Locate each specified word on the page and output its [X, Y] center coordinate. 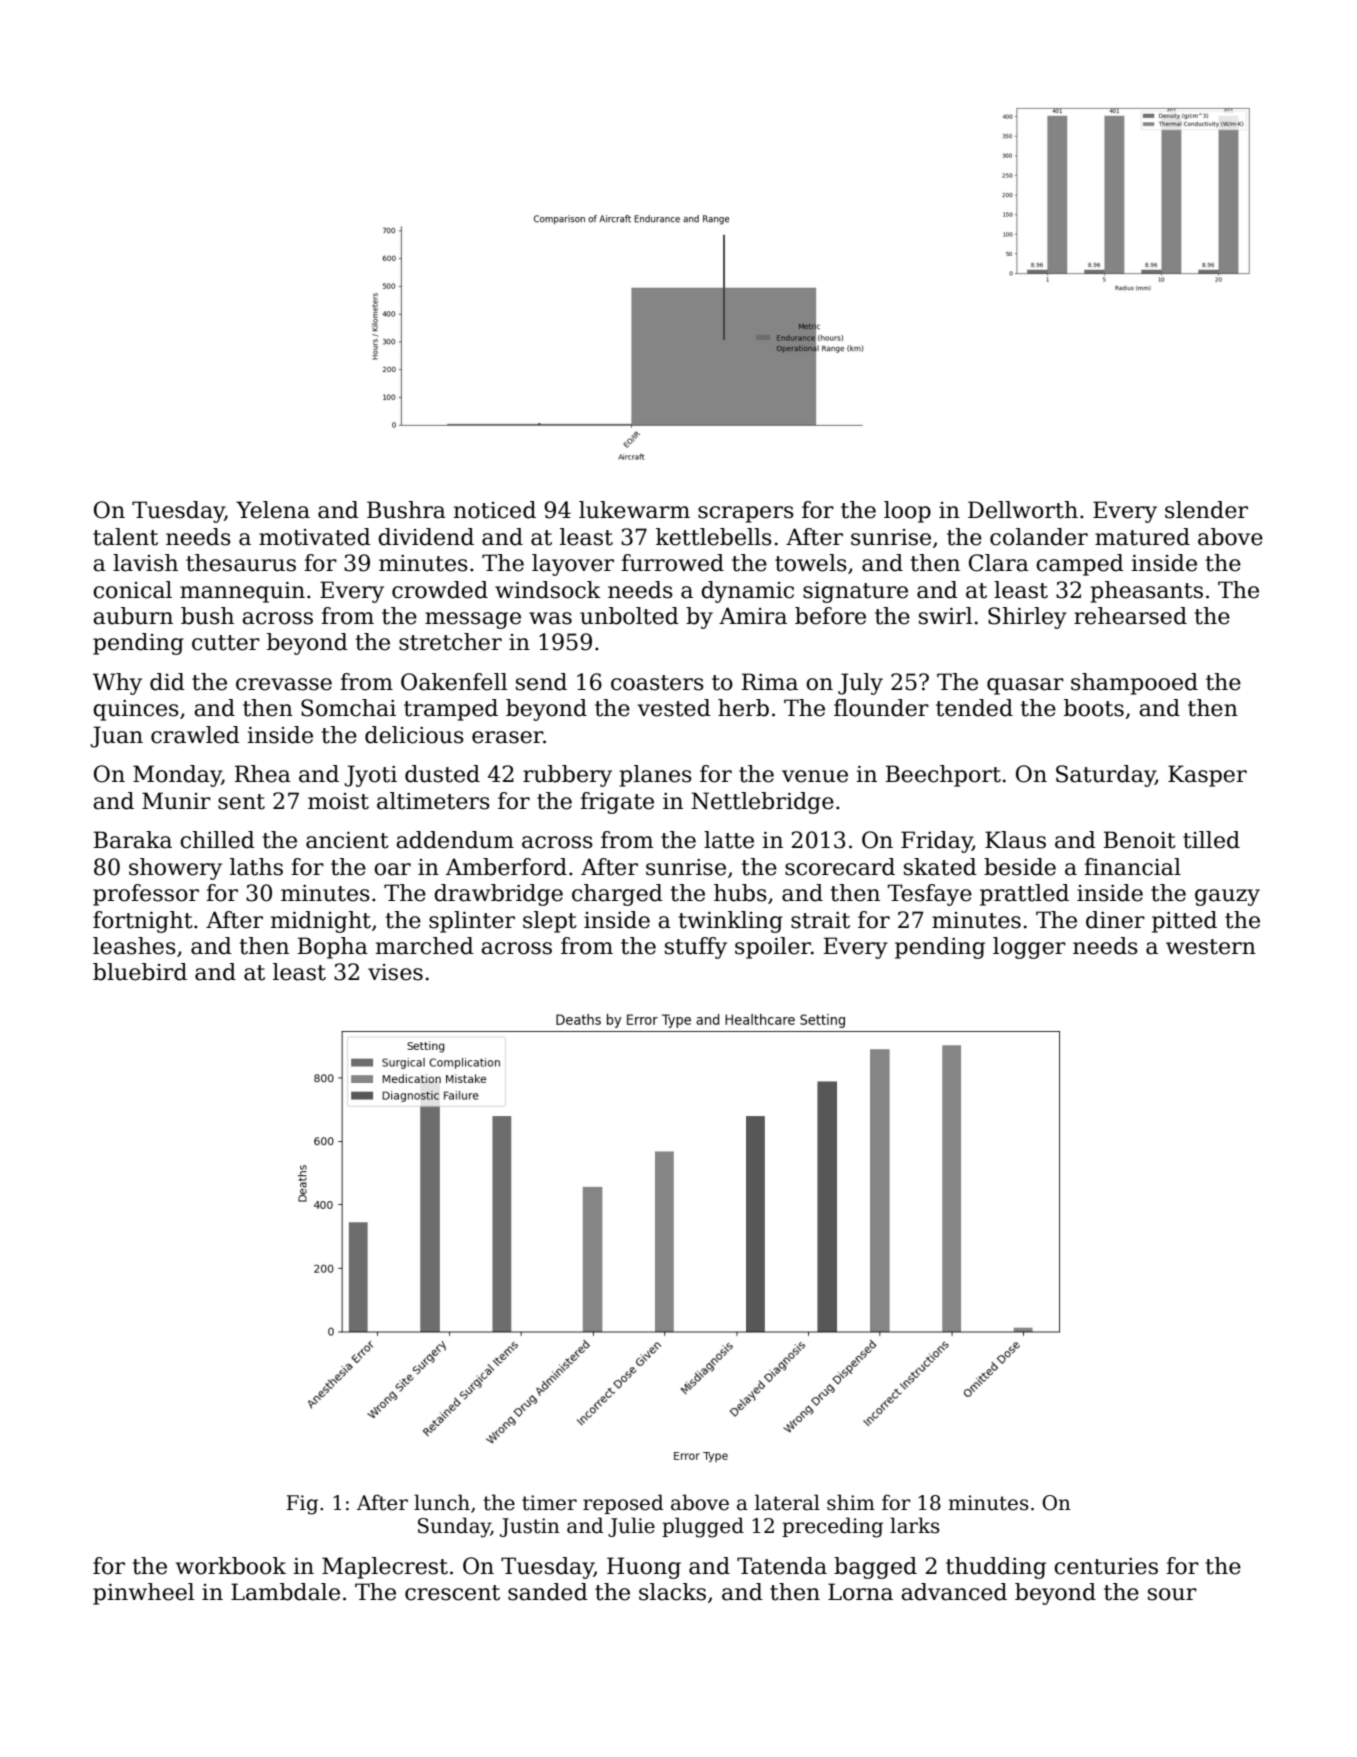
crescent [452, 1593]
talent [125, 537]
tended [974, 708]
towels [811, 563]
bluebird [140, 972]
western [1211, 947]
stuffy [696, 948]
